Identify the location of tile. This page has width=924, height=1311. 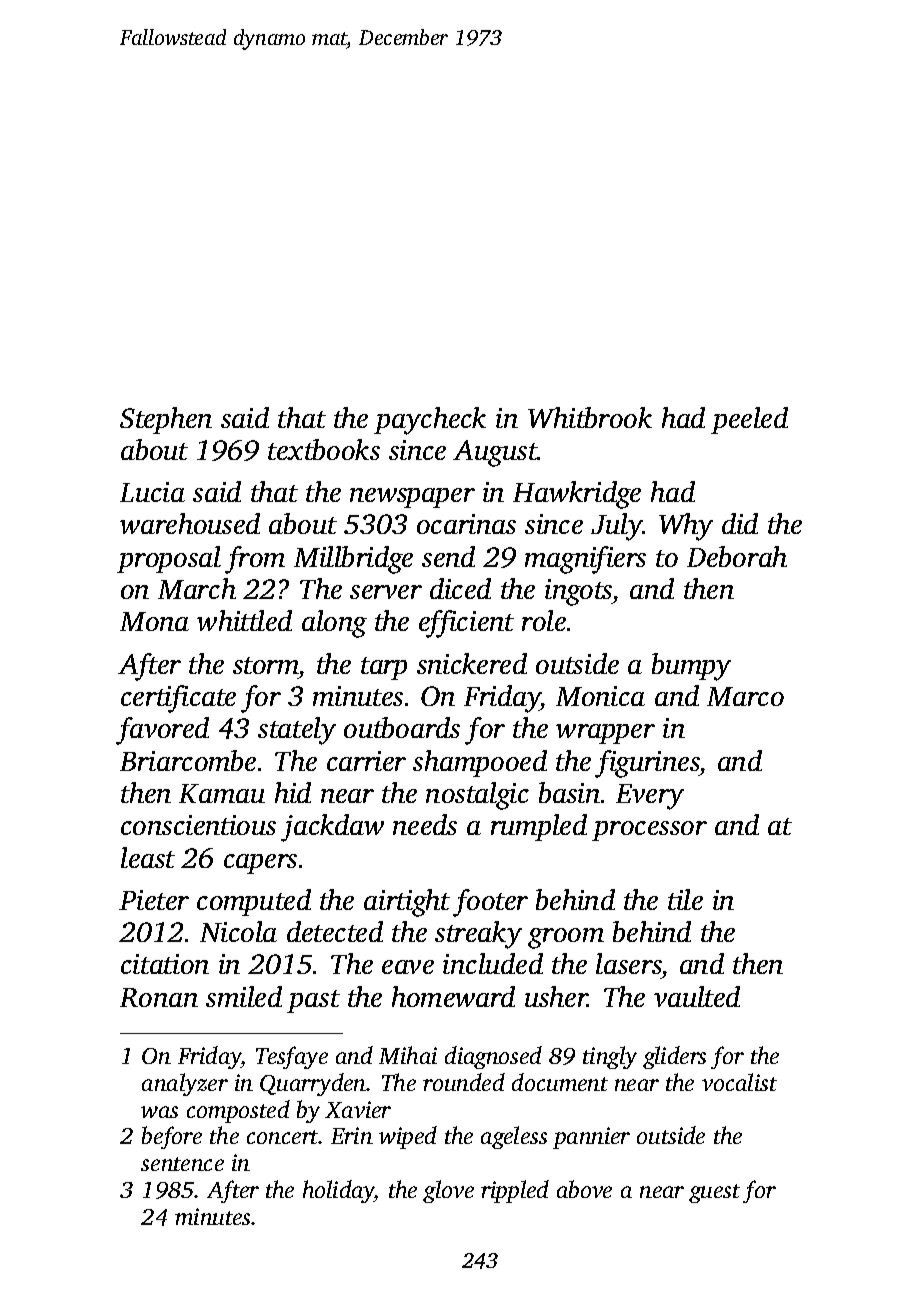
(685, 899).
